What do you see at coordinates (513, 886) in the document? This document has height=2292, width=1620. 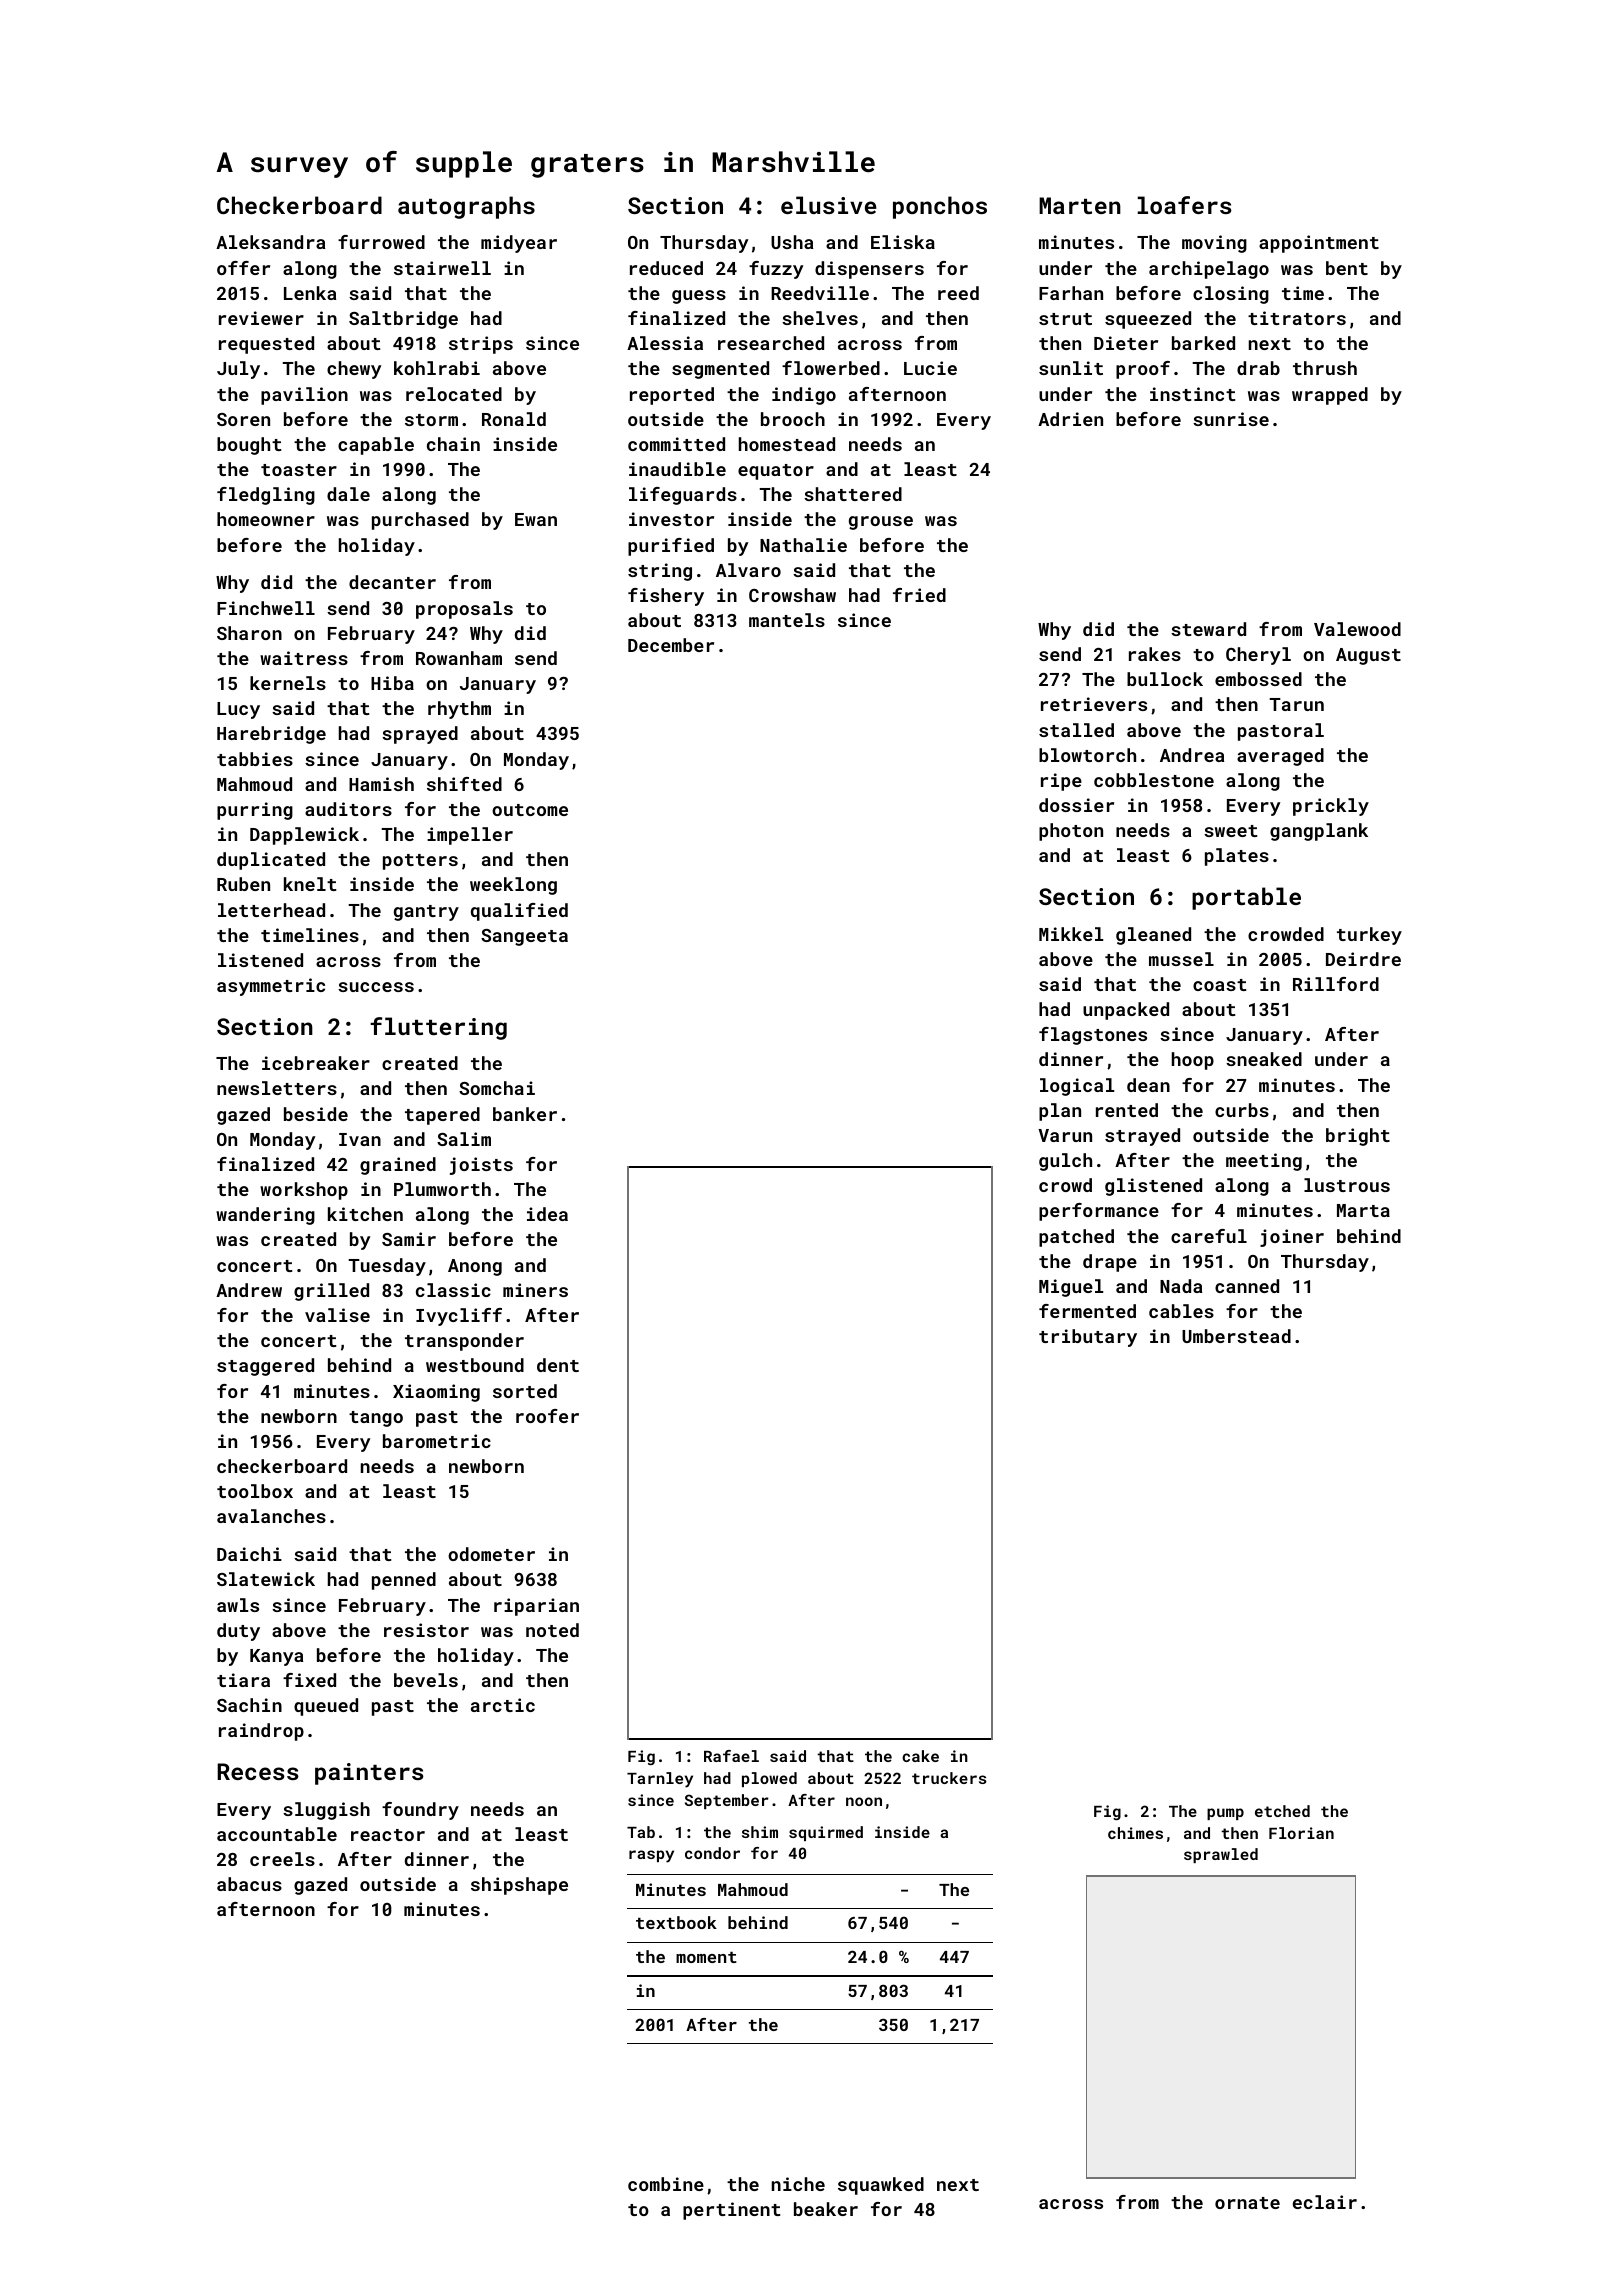 I see `weeklong` at bounding box center [513, 886].
